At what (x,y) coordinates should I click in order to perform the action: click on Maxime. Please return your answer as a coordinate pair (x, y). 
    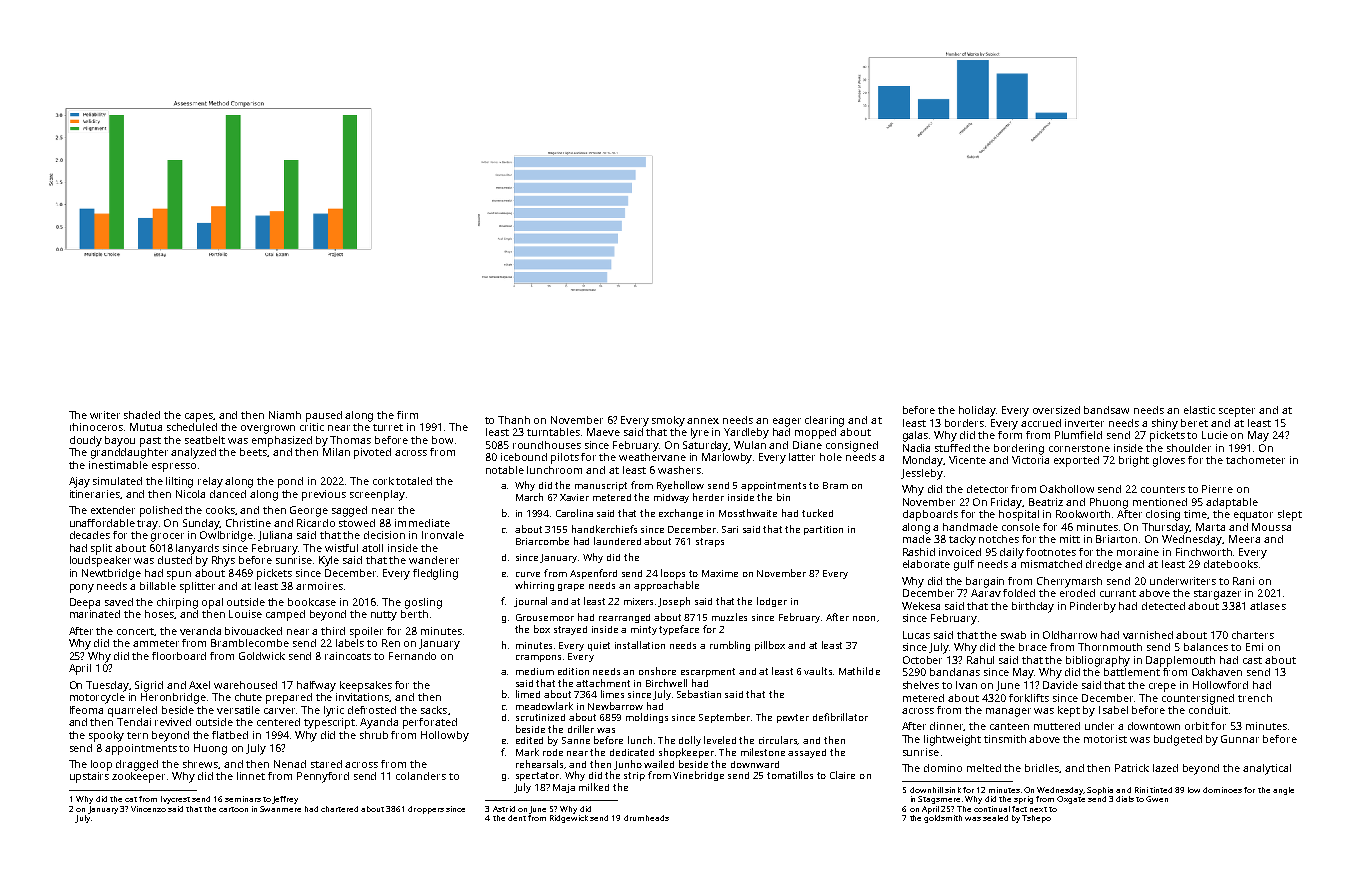
    Looking at the image, I should click on (720, 573).
